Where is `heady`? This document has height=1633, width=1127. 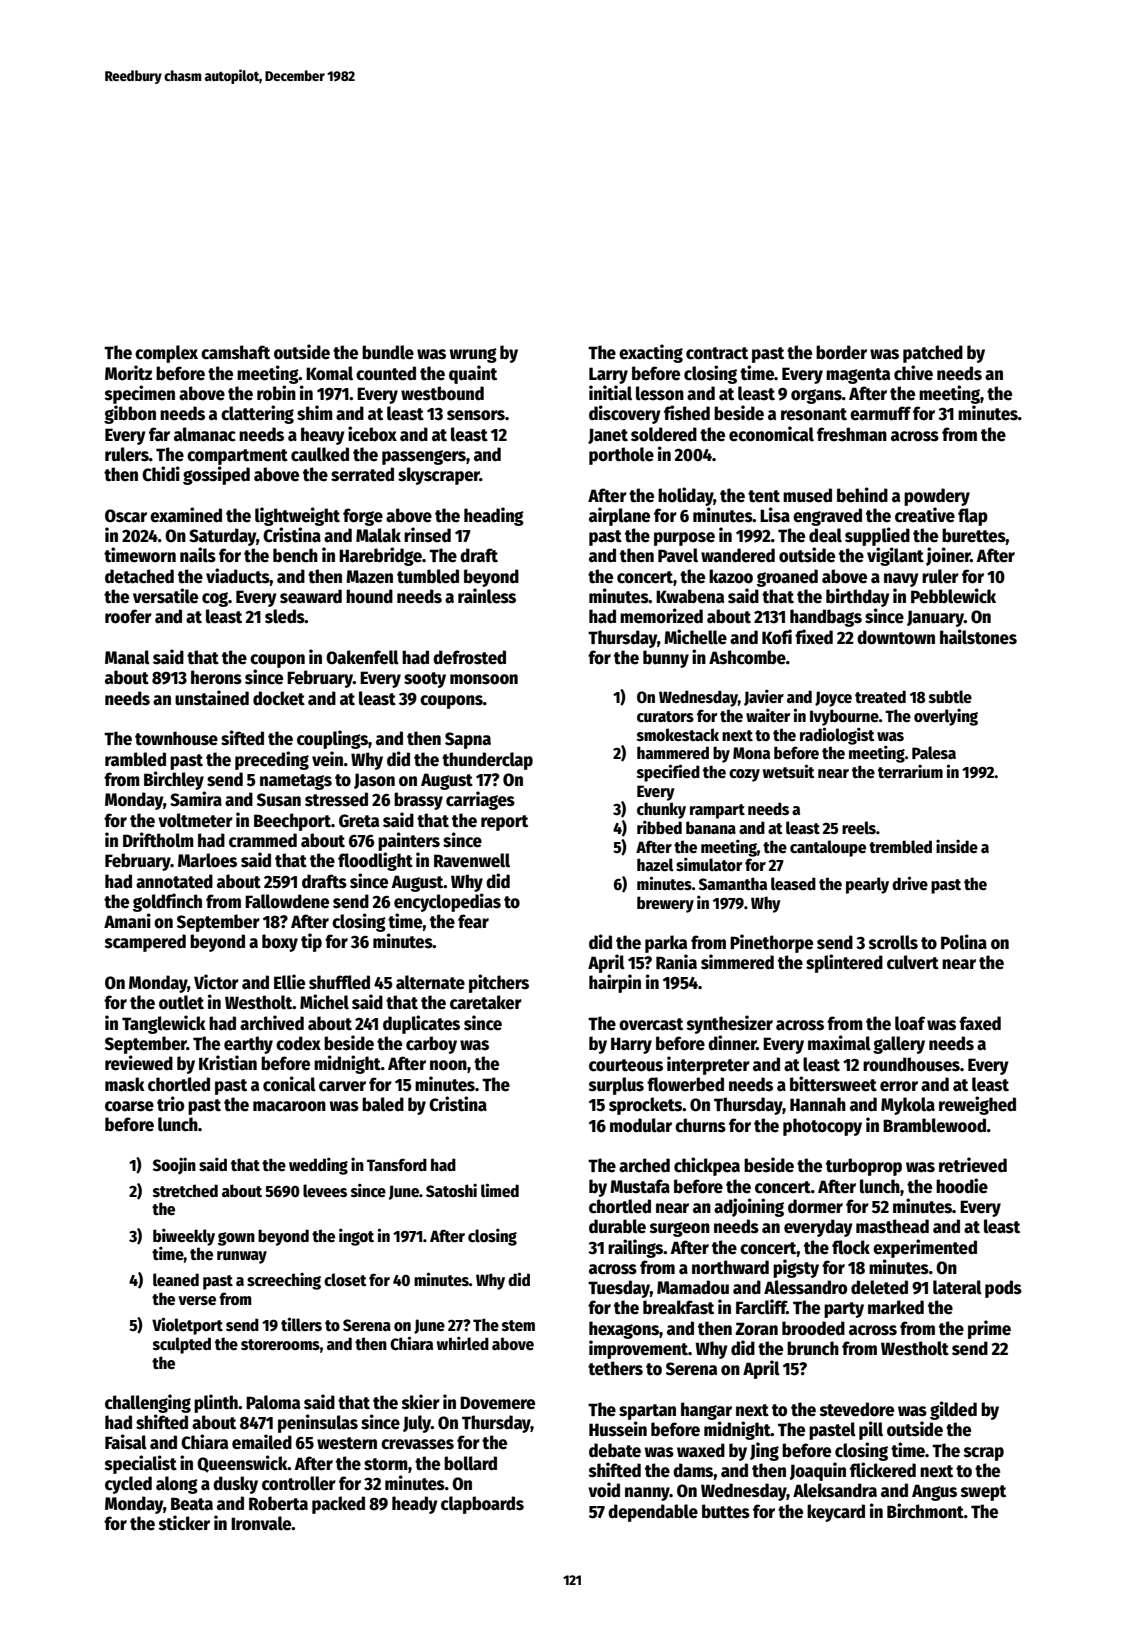 heady is located at coordinates (415, 1505).
